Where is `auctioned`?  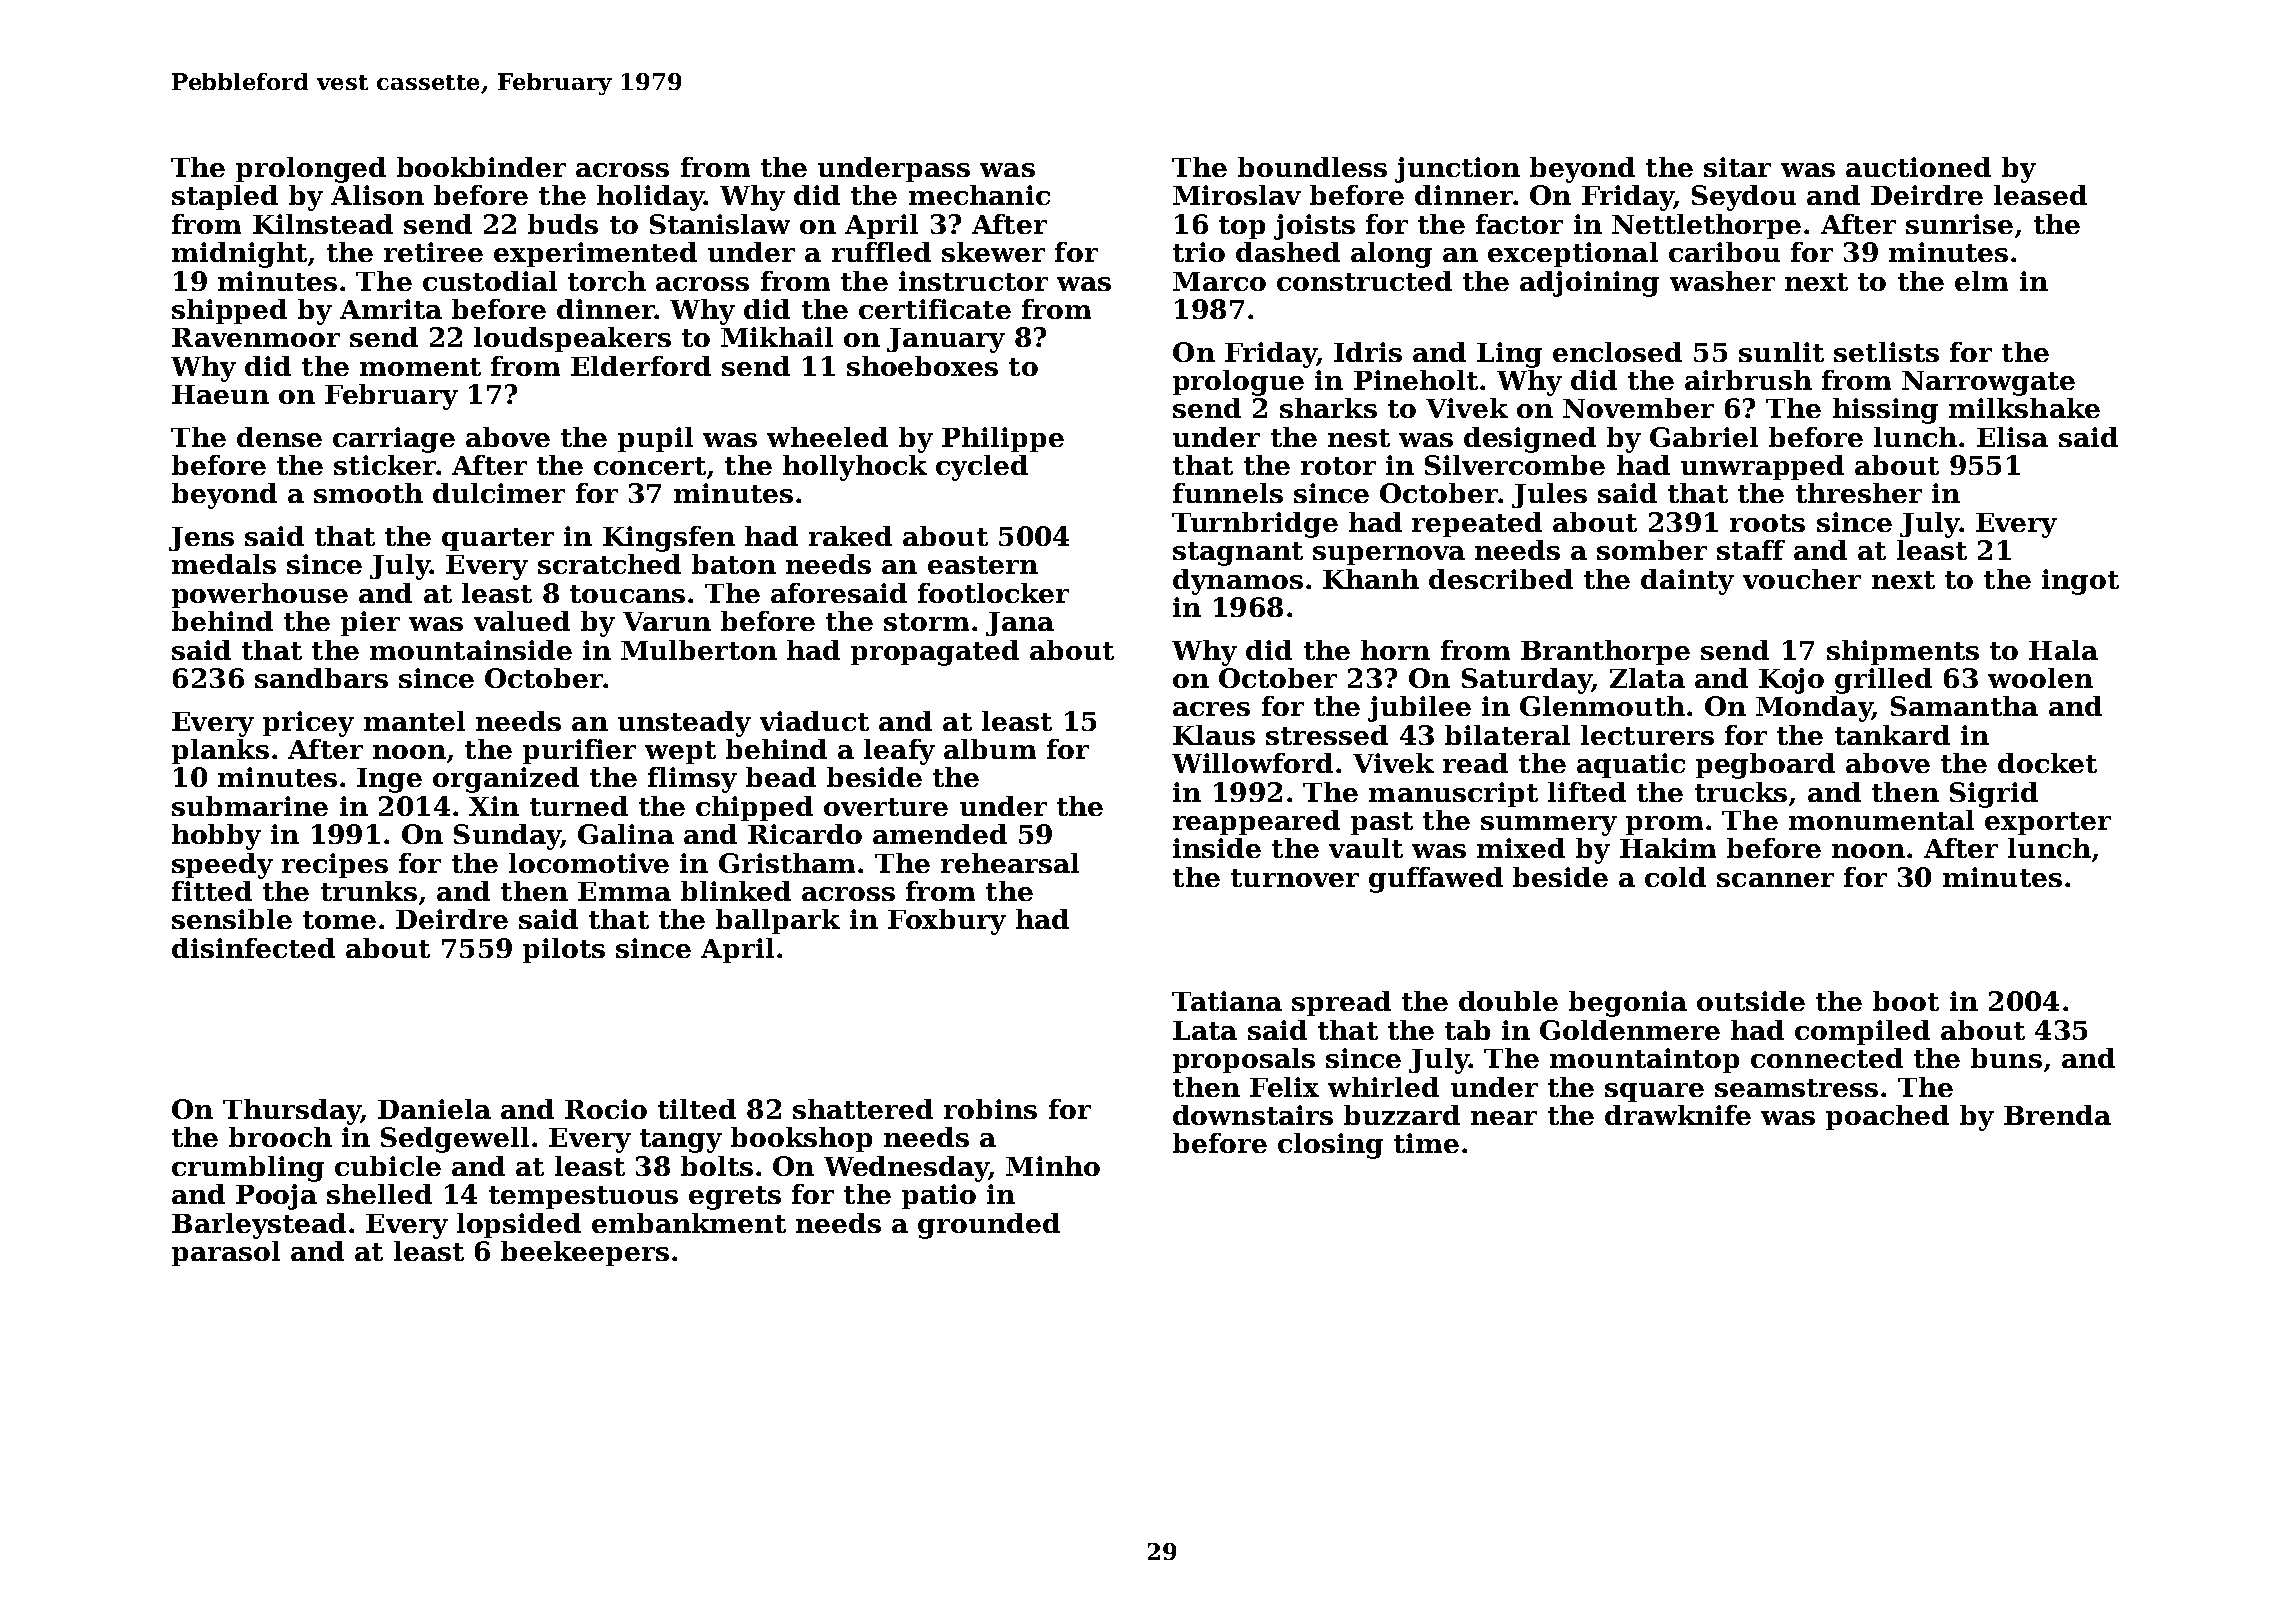
auctioned is located at coordinates (1918, 167).
